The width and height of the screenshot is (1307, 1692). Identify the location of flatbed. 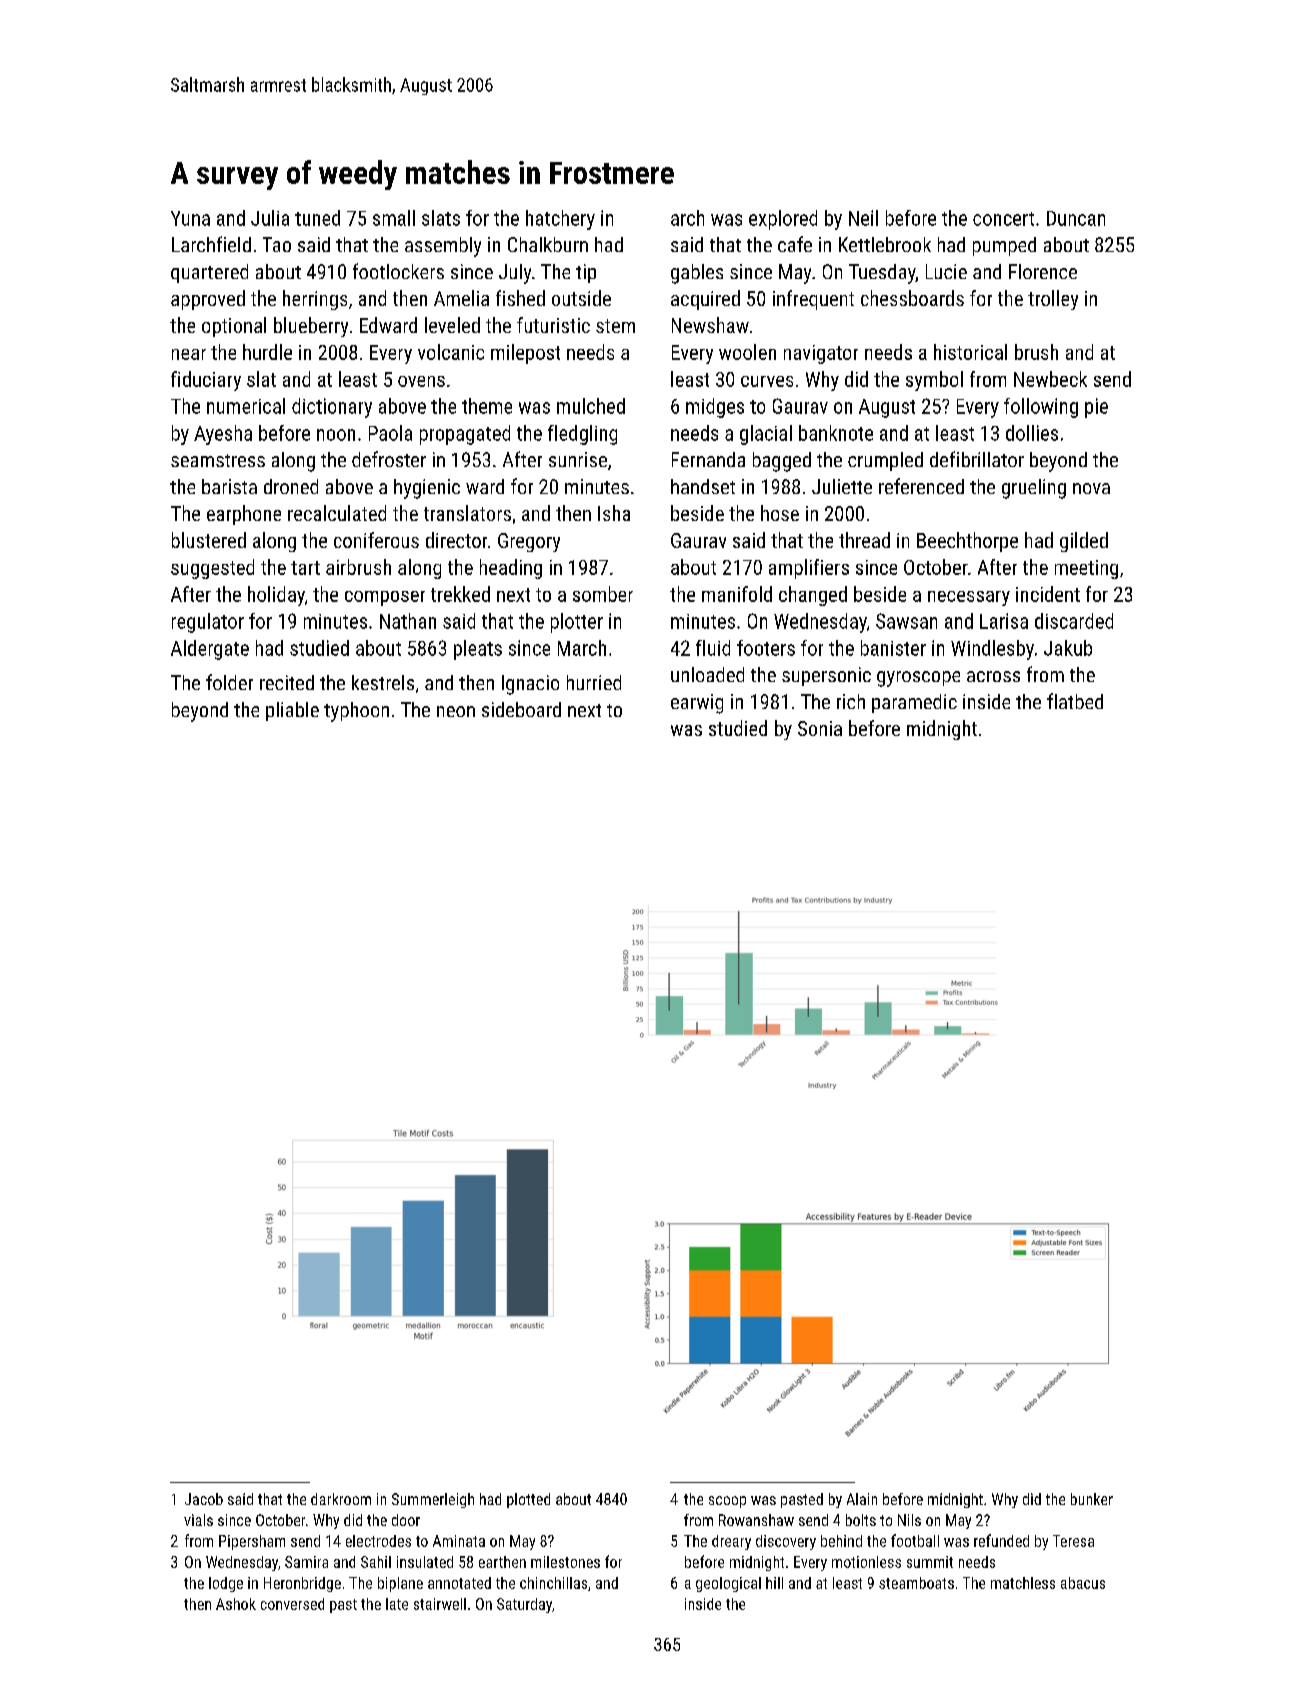
(1075, 701).
